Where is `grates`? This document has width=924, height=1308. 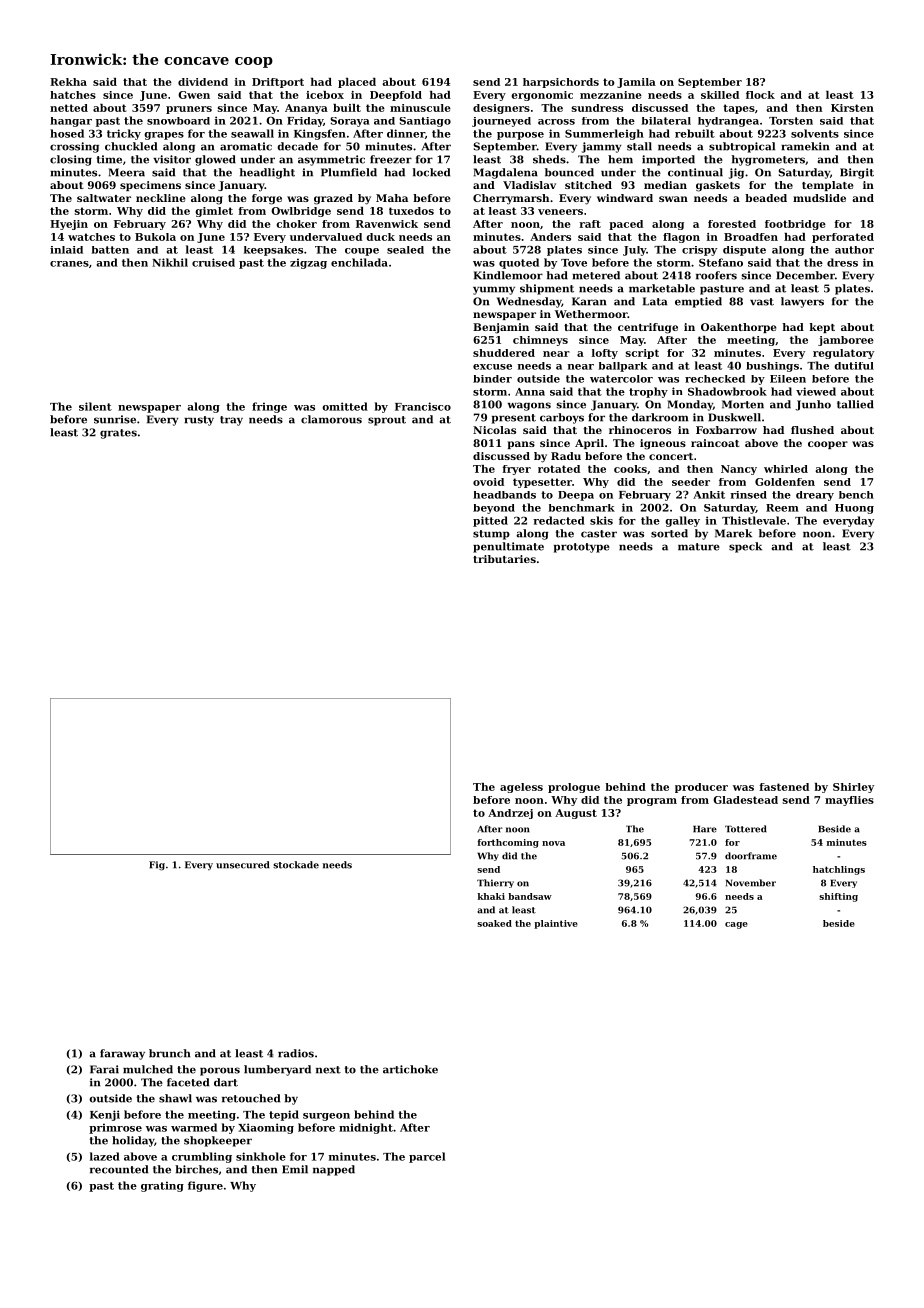
grates is located at coordinates (118, 434).
